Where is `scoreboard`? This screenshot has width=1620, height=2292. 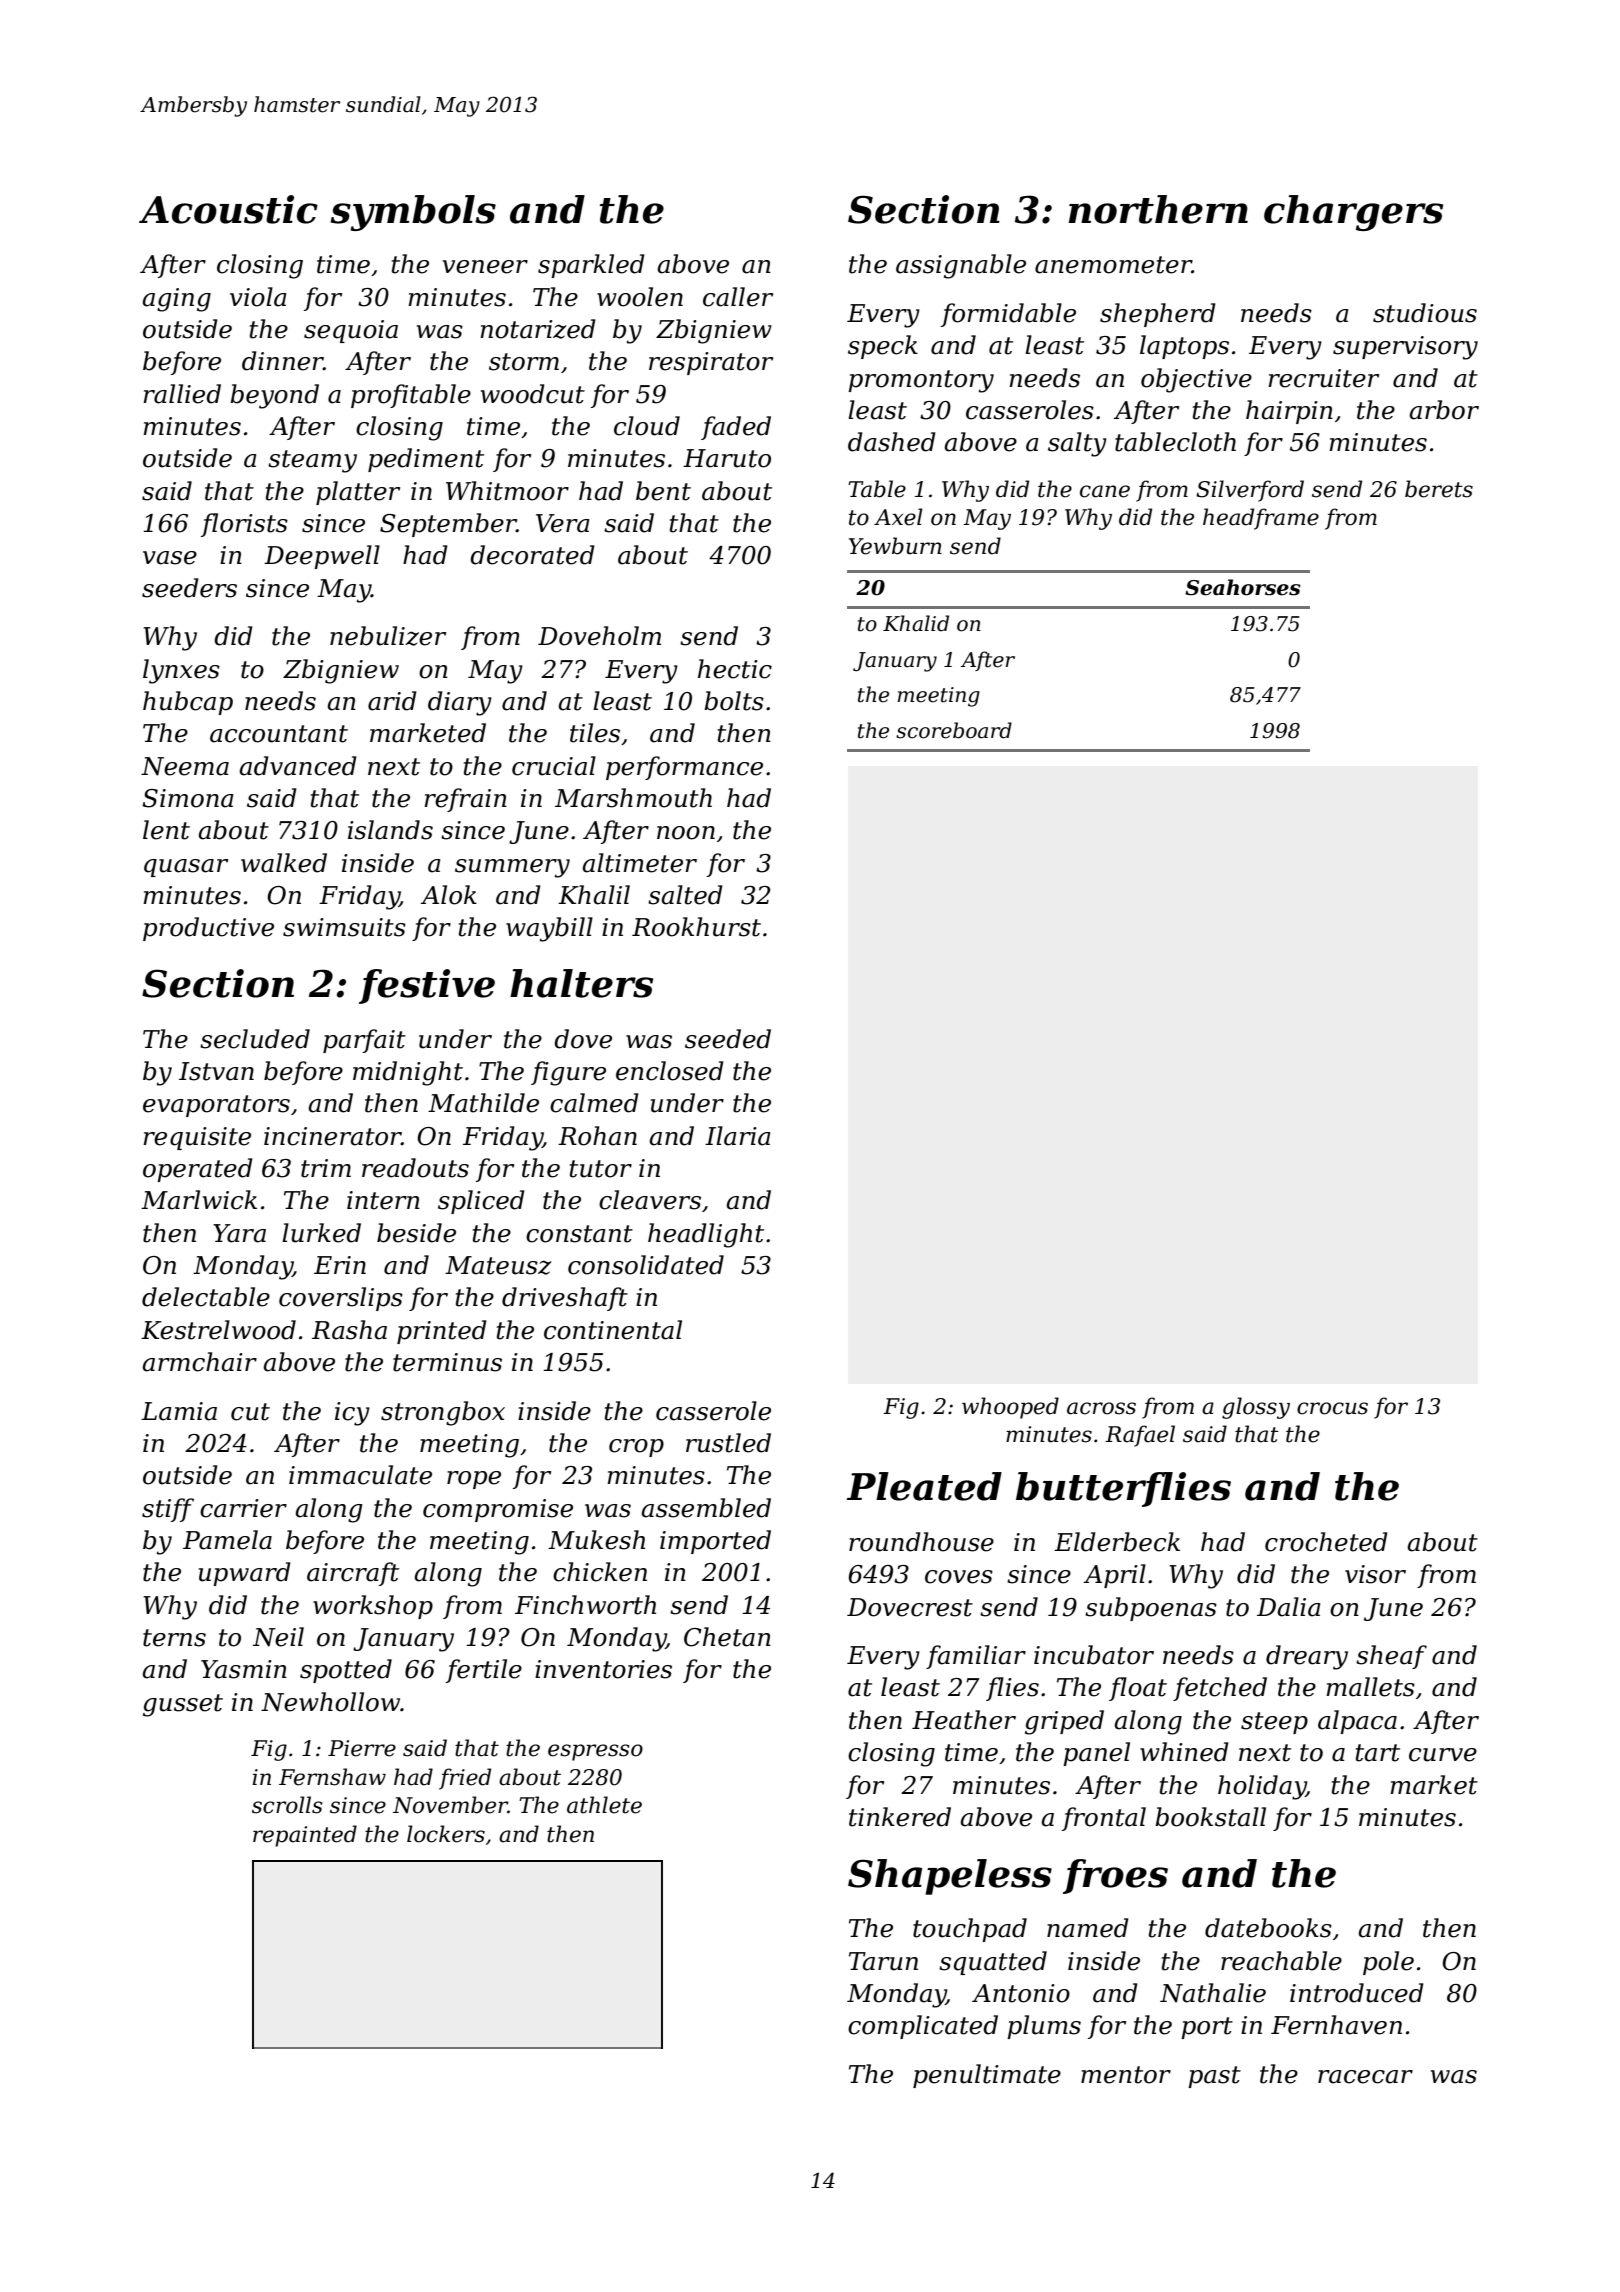 scoreboard is located at coordinates (954, 730).
